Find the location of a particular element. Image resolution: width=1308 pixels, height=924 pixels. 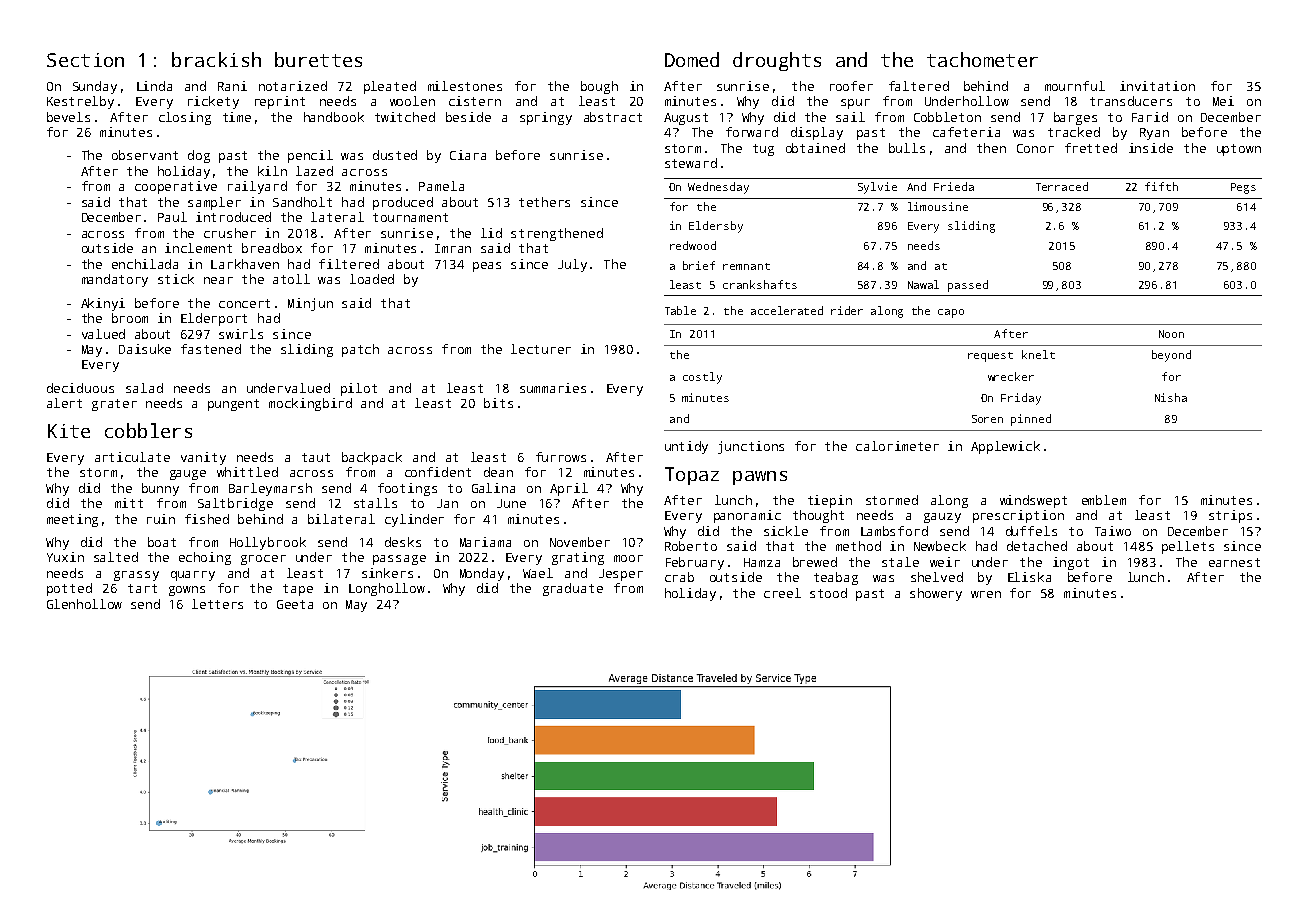

Soren is located at coordinates (987, 419).
